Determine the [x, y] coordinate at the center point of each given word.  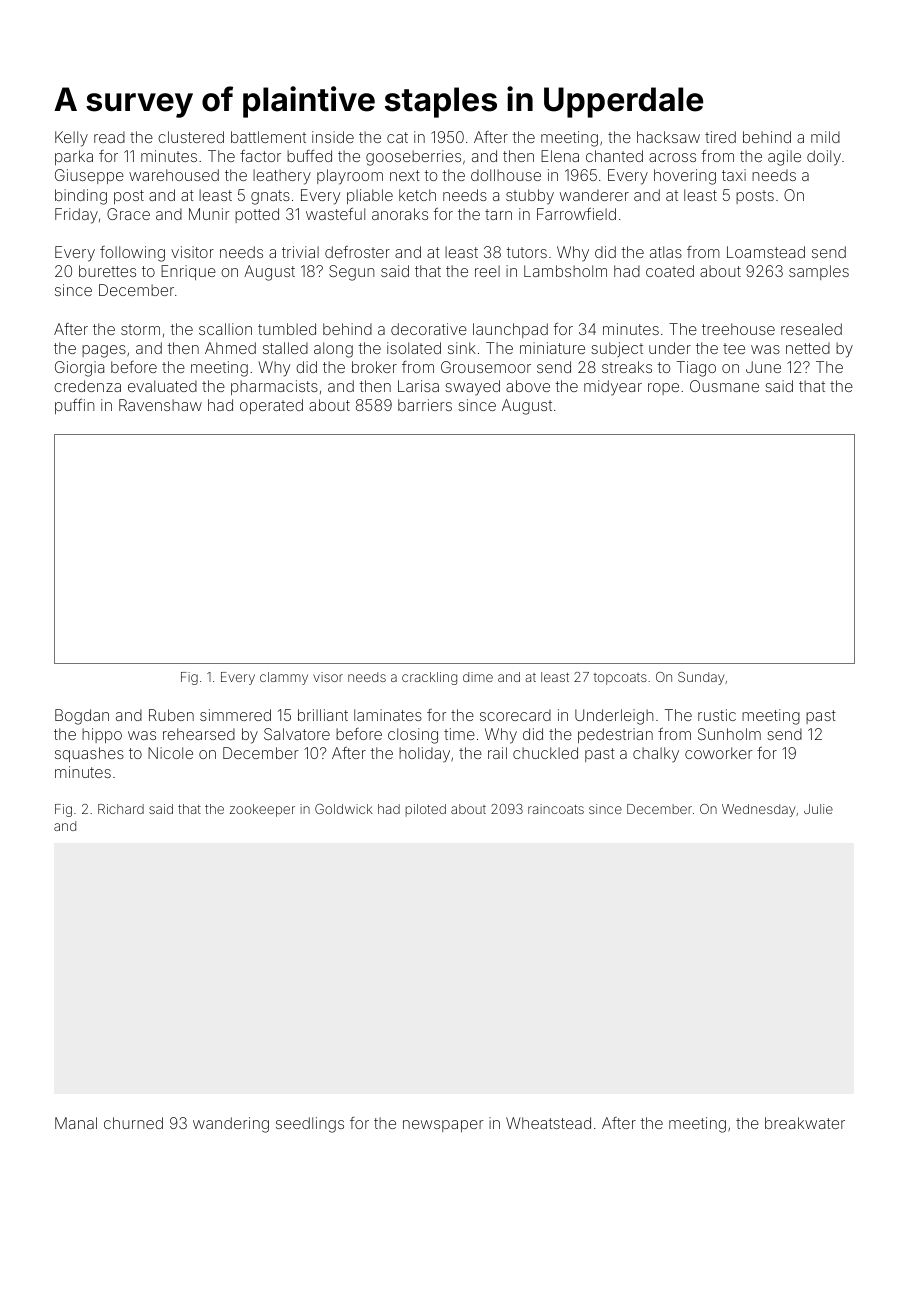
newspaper [443, 1126]
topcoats [620, 679]
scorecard [515, 715]
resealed [811, 329]
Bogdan [82, 717]
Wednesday [758, 810]
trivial [300, 252]
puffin [74, 406]
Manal [76, 1123]
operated [271, 406]
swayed [472, 388]
